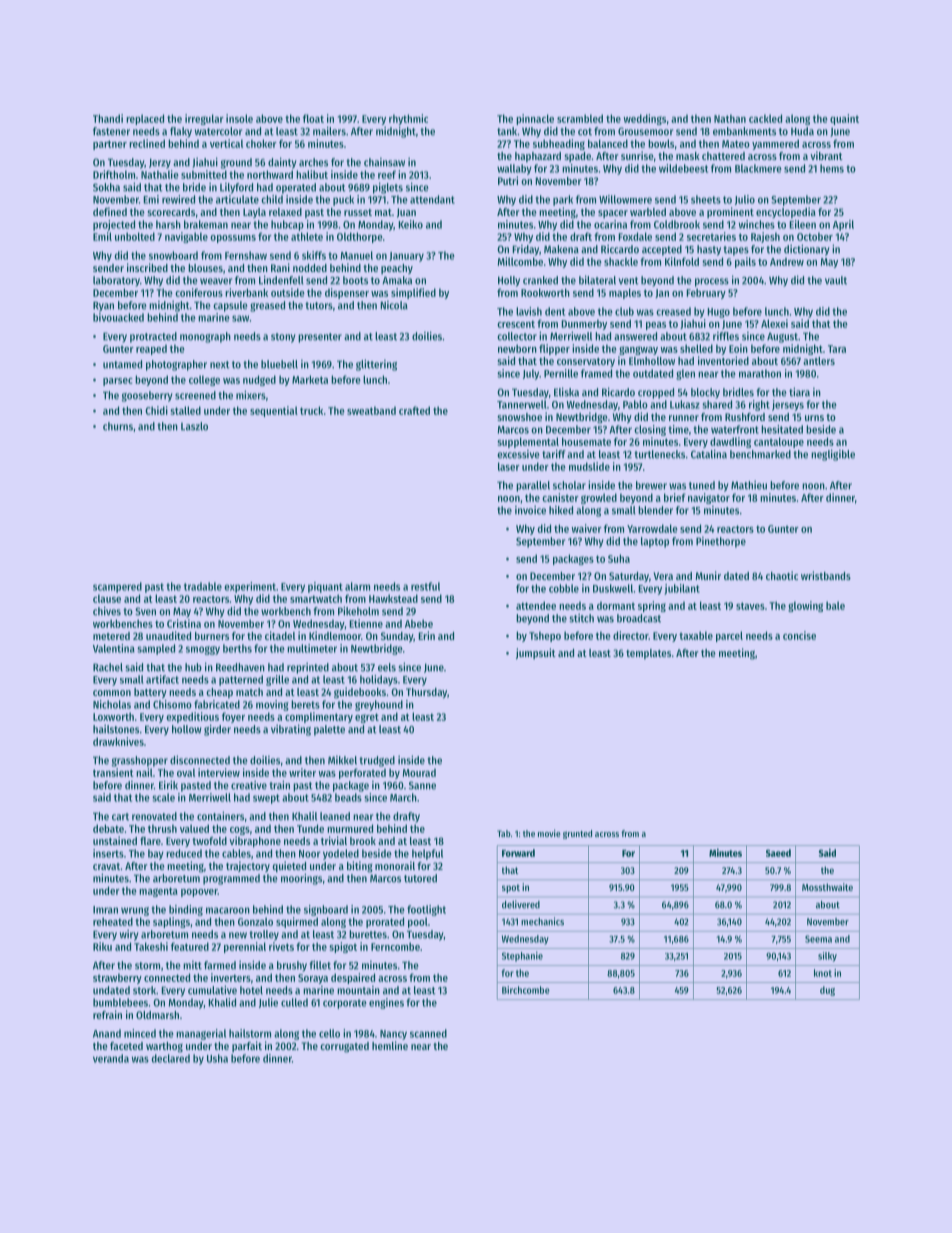  Describe the element at coordinates (117, 587) in the screenshot. I see `scampered` at that location.
